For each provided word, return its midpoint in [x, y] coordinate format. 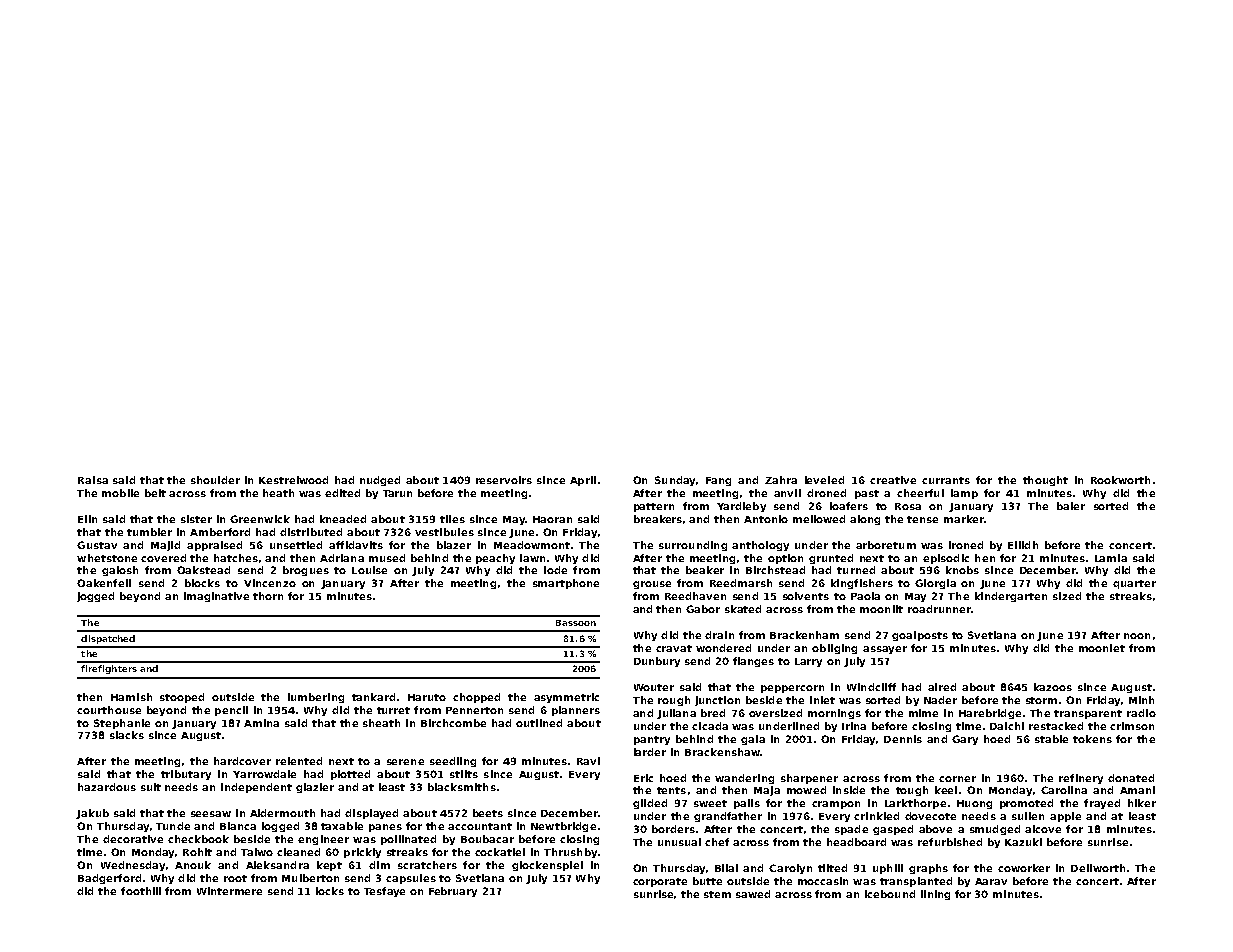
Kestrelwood [293, 480]
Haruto [427, 697]
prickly [362, 853]
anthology [760, 546]
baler [1071, 506]
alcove [1043, 829]
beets [488, 813]
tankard [373, 697]
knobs [962, 570]
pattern [654, 507]
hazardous [107, 787]
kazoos [1053, 687]
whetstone [107, 558]
